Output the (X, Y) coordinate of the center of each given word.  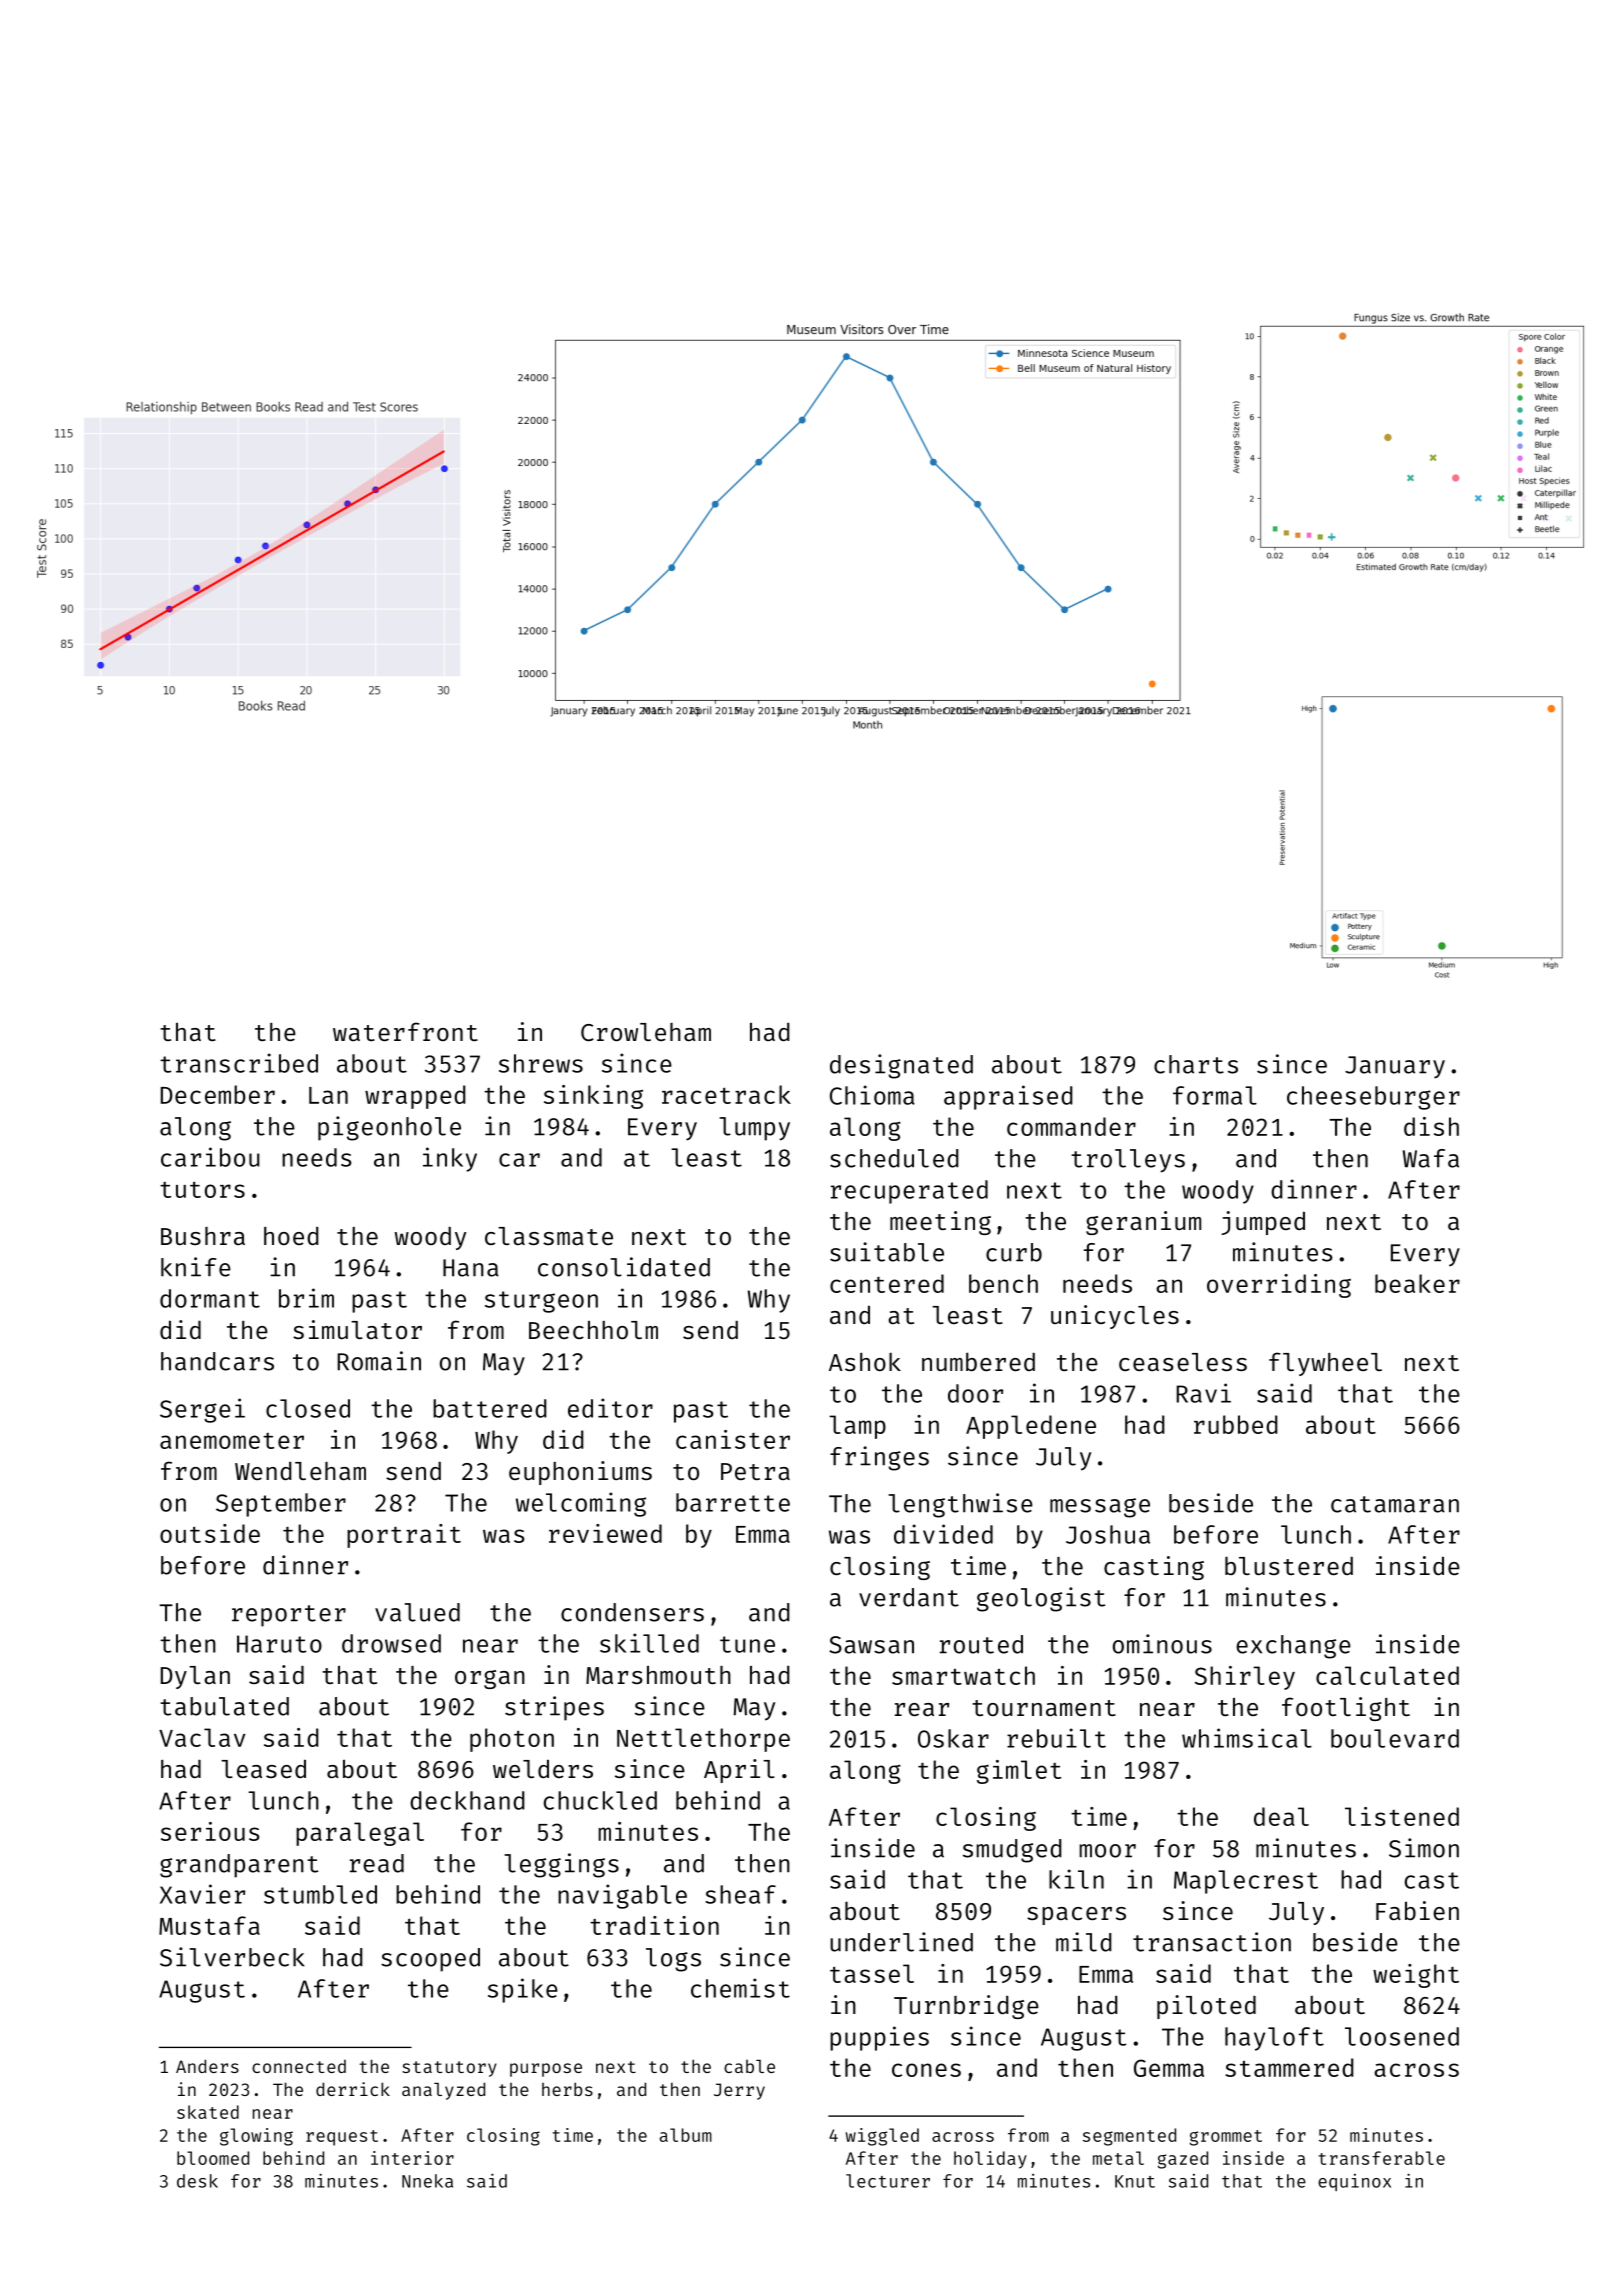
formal (1215, 1095)
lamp (857, 1427)
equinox (1354, 2182)
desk (197, 2181)
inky (450, 1159)
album (686, 2135)
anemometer (232, 1441)
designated (901, 1066)
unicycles (1115, 1317)
